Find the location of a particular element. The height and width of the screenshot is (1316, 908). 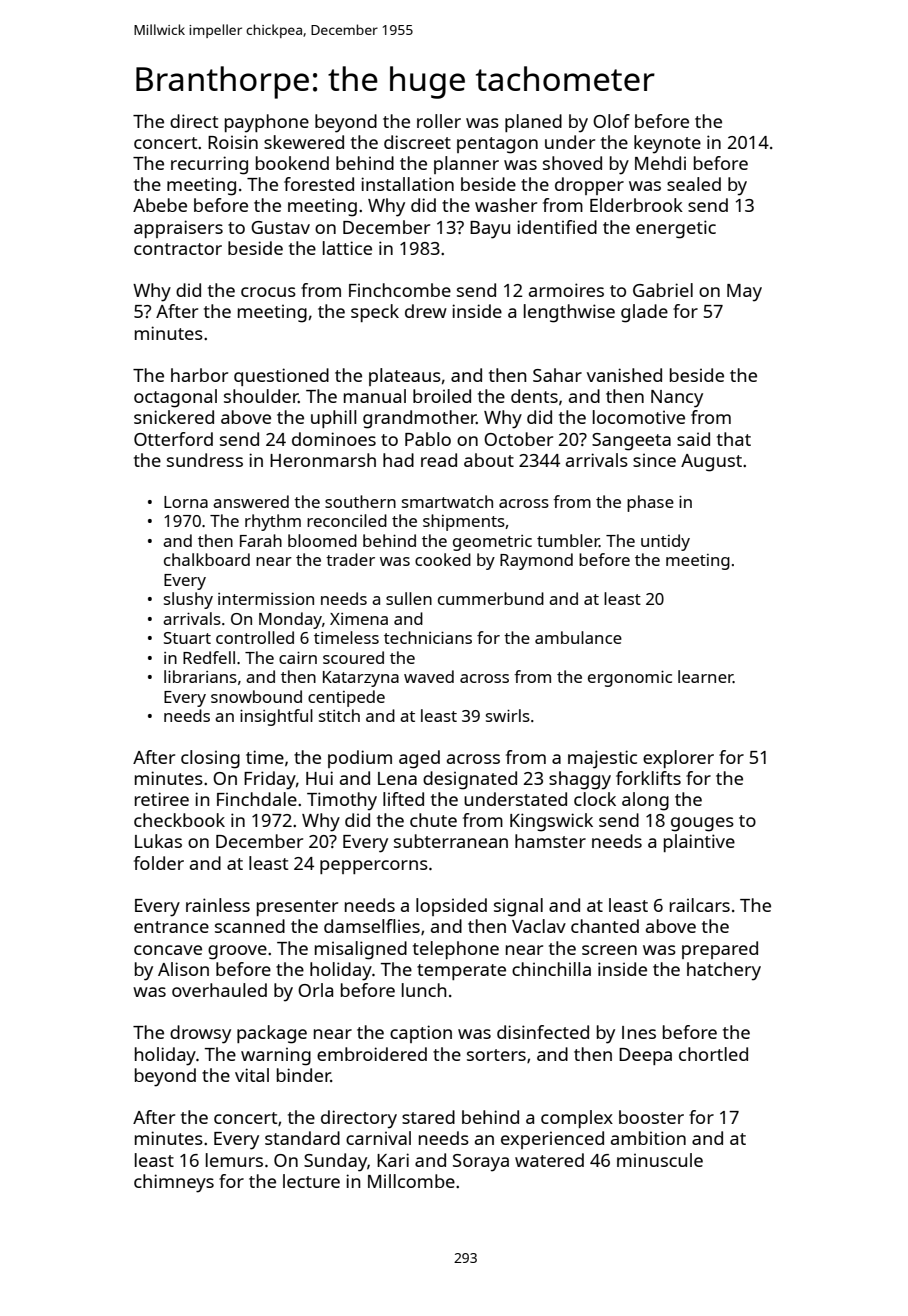

keynote is located at coordinates (667, 144).
